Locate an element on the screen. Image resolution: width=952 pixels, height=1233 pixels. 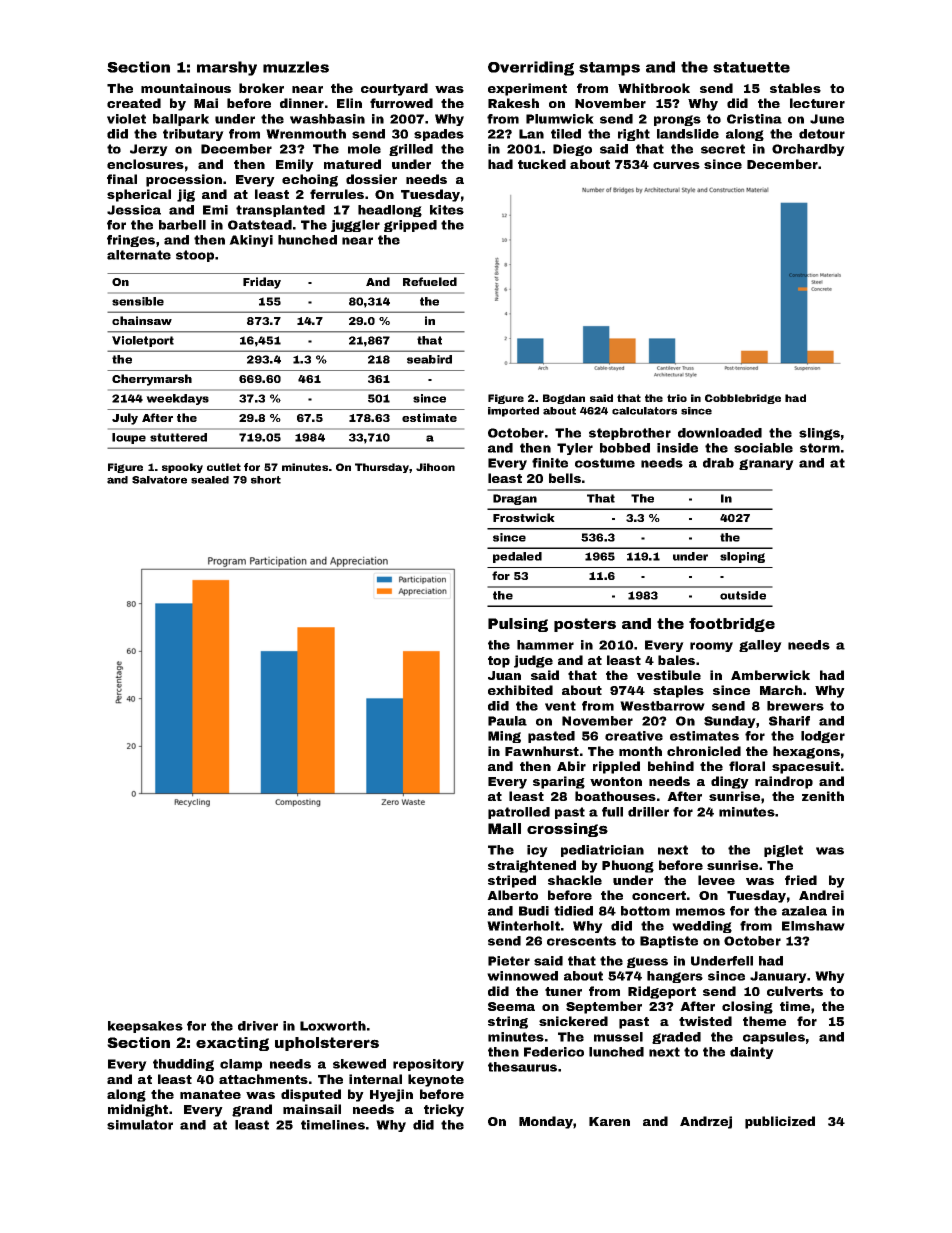
pedaled is located at coordinates (517, 557).
